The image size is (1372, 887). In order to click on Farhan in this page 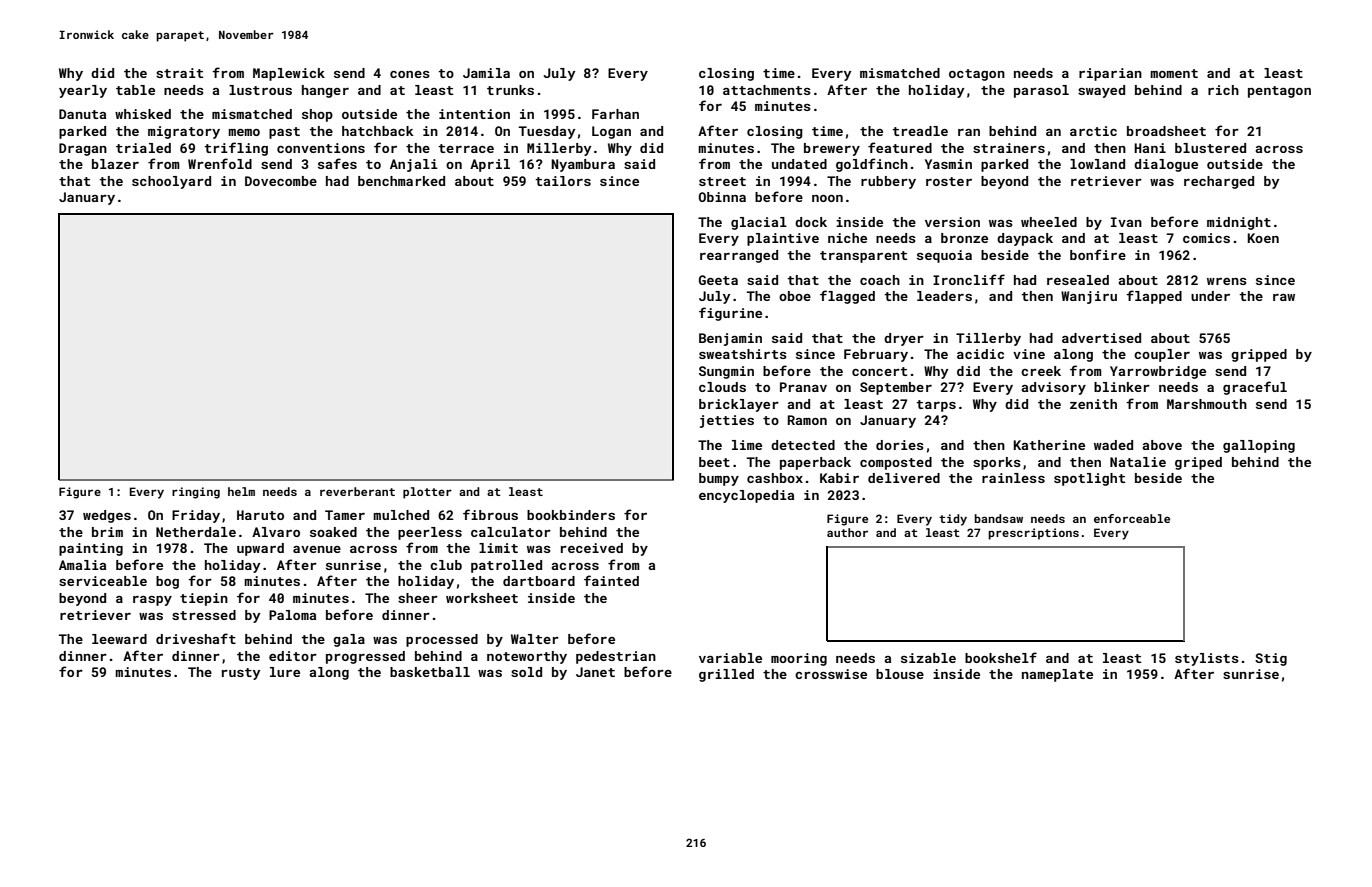, I will do `click(615, 114)`.
